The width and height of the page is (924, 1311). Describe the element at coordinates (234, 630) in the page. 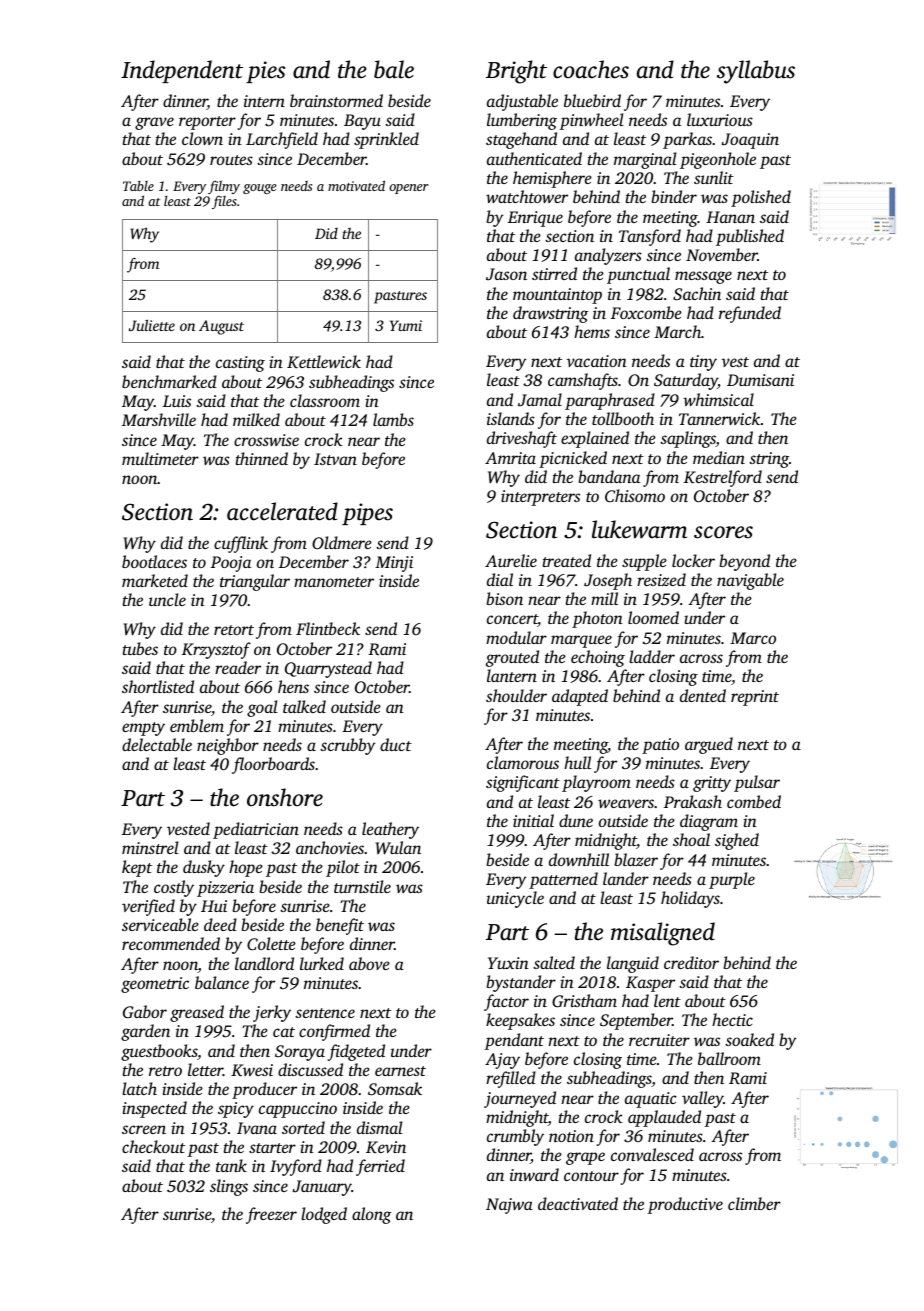

I see `retort` at that location.
